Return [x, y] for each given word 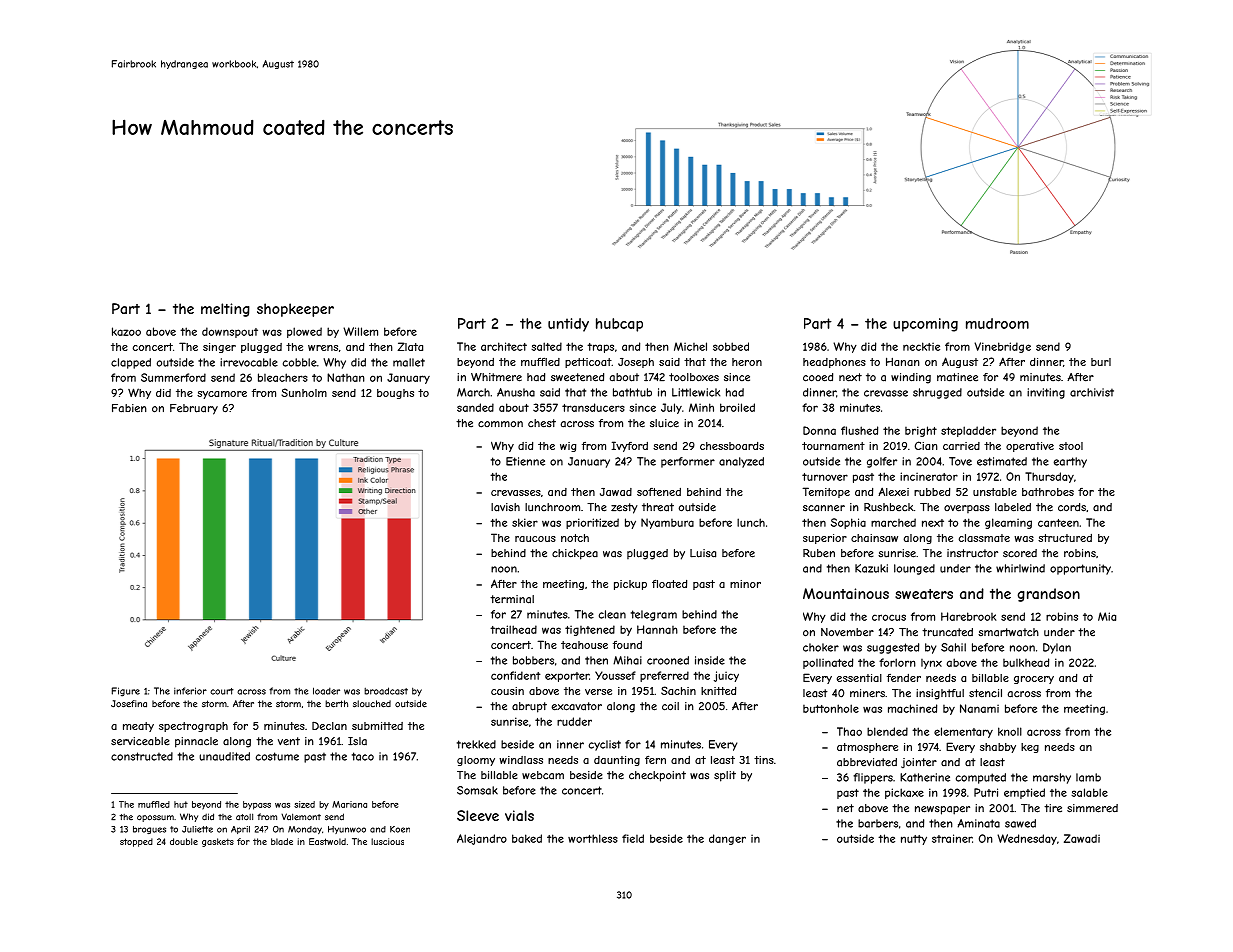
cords [1072, 507]
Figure [126, 692]
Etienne [525, 461]
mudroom [997, 323]
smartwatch [1008, 632]
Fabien [129, 408]
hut [181, 804]
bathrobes [1048, 492]
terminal [512, 599]
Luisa [703, 553]
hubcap [619, 325]
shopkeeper [295, 310]
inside [710, 660]
